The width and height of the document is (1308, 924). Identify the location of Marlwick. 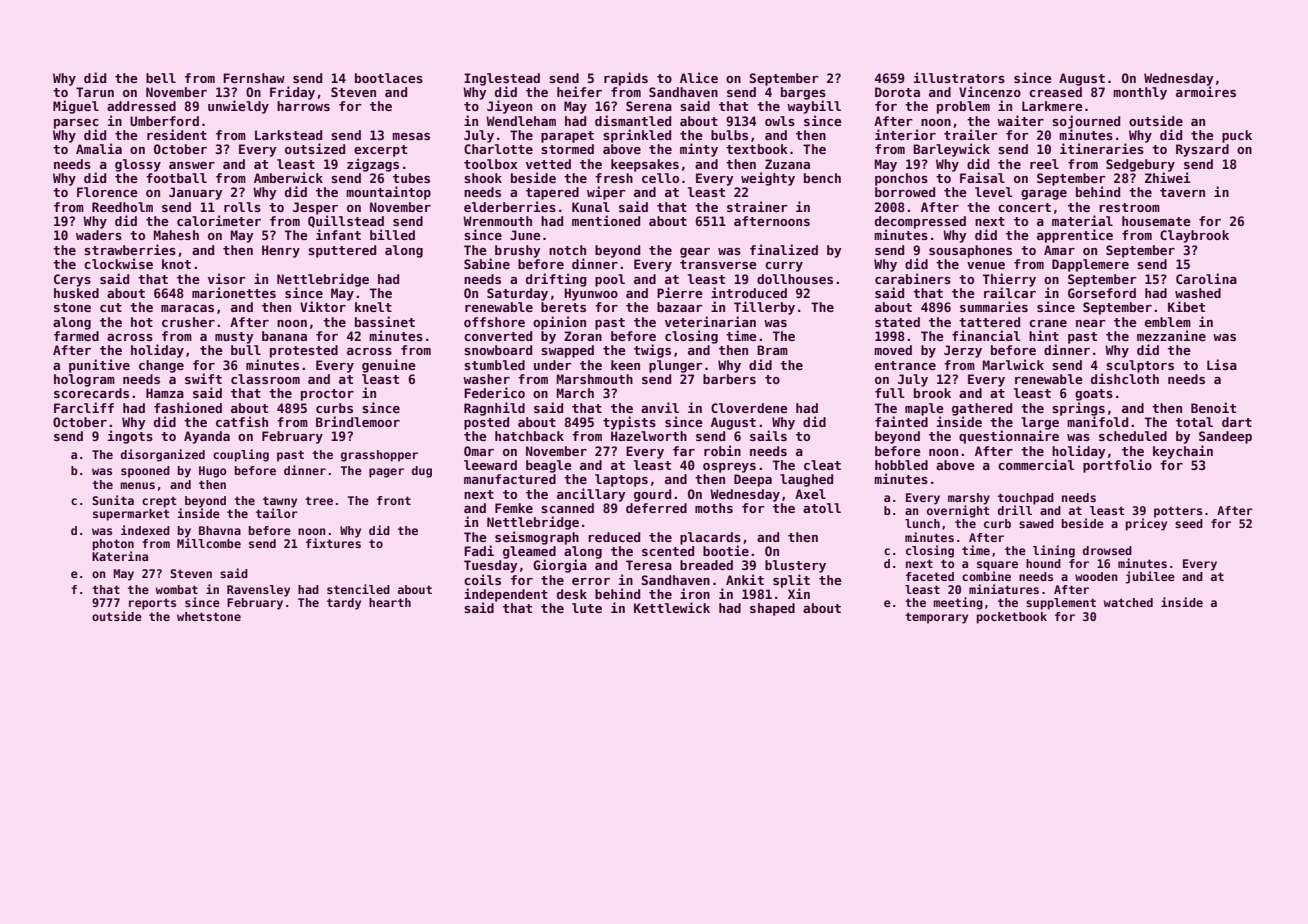
(1013, 364).
